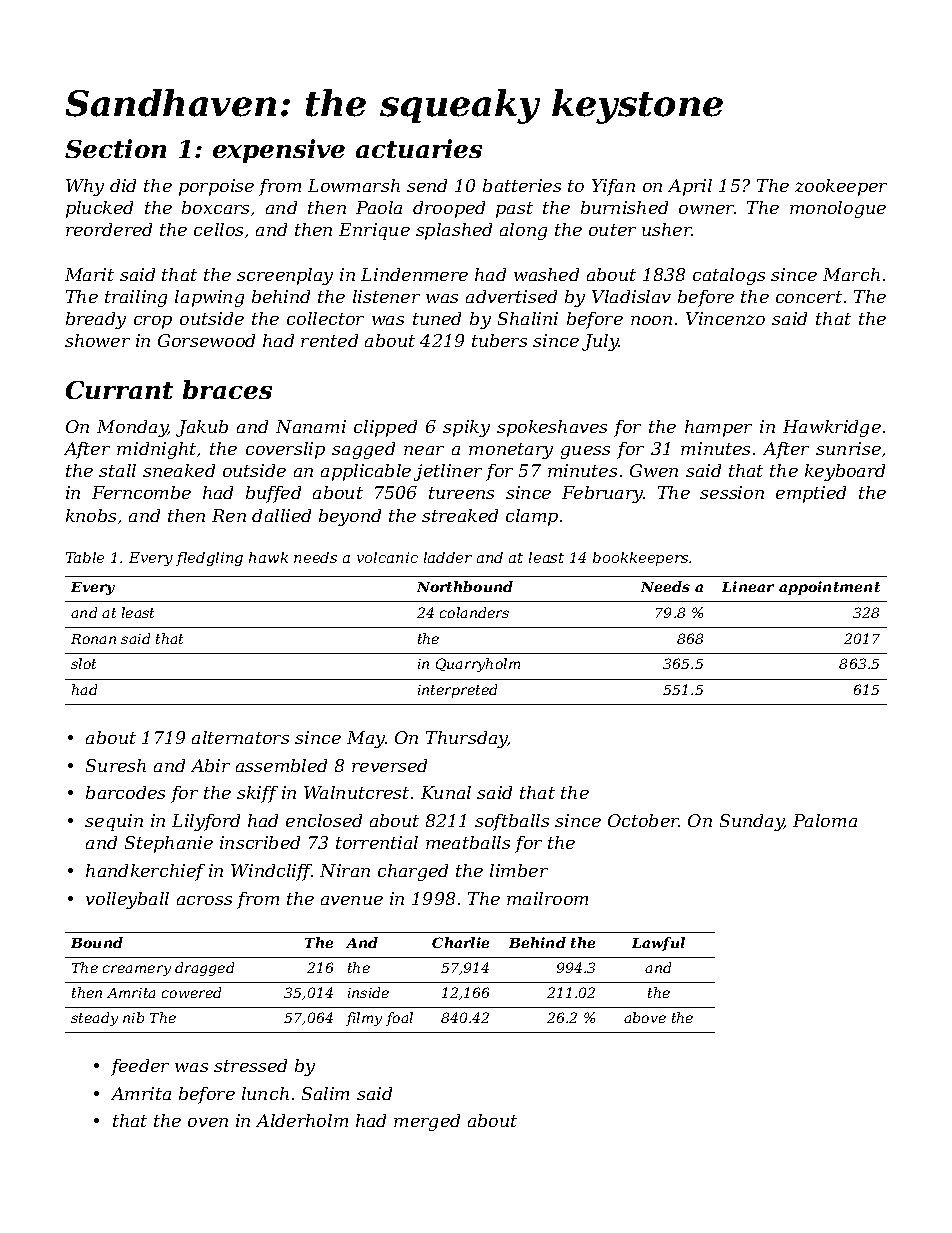  What do you see at coordinates (690, 187) in the image?
I see `April` at bounding box center [690, 187].
